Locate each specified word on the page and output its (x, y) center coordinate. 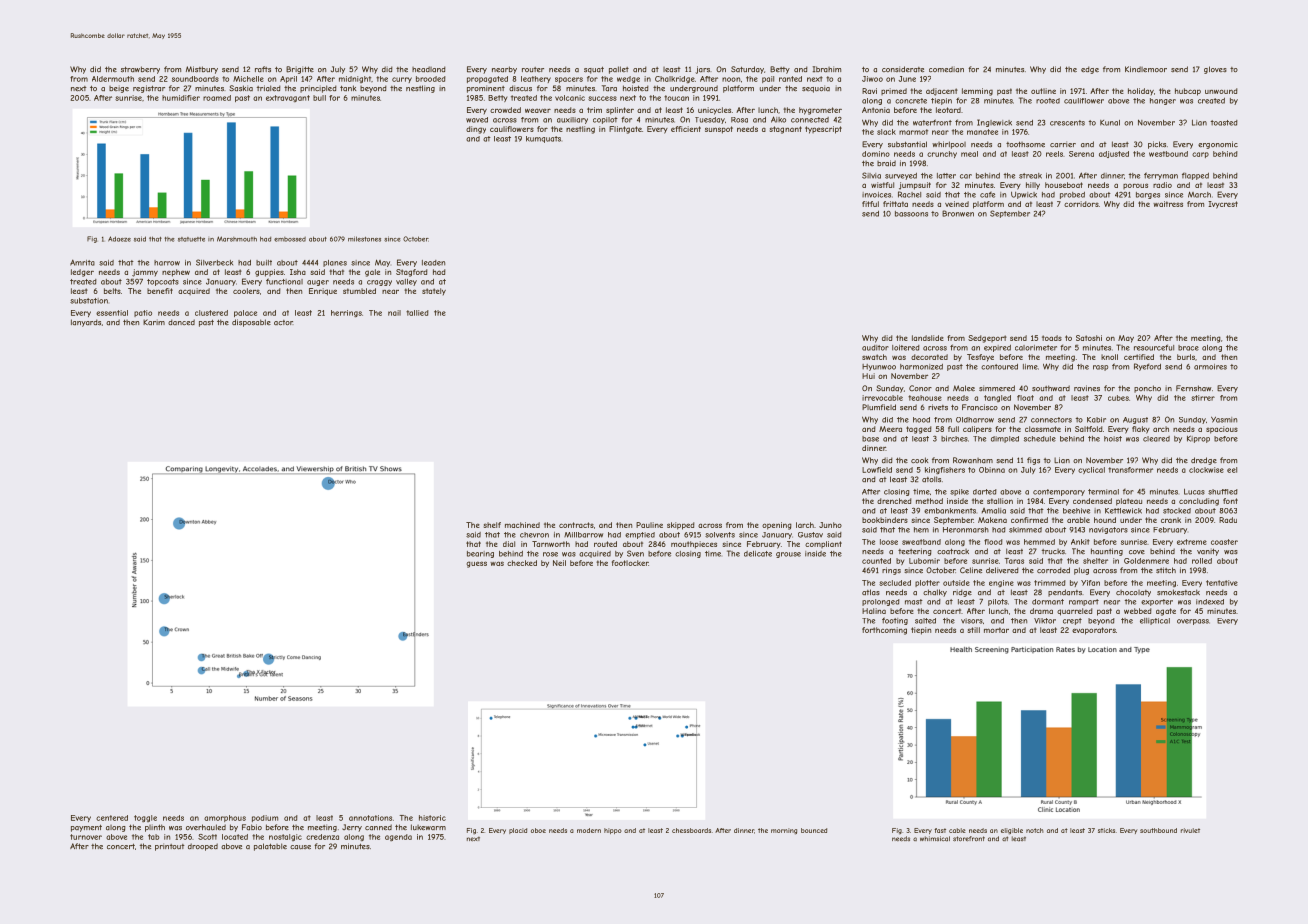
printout (170, 847)
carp (1200, 155)
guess (476, 564)
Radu (1228, 520)
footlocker (630, 563)
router (533, 69)
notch (1035, 830)
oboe (538, 830)
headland (429, 69)
